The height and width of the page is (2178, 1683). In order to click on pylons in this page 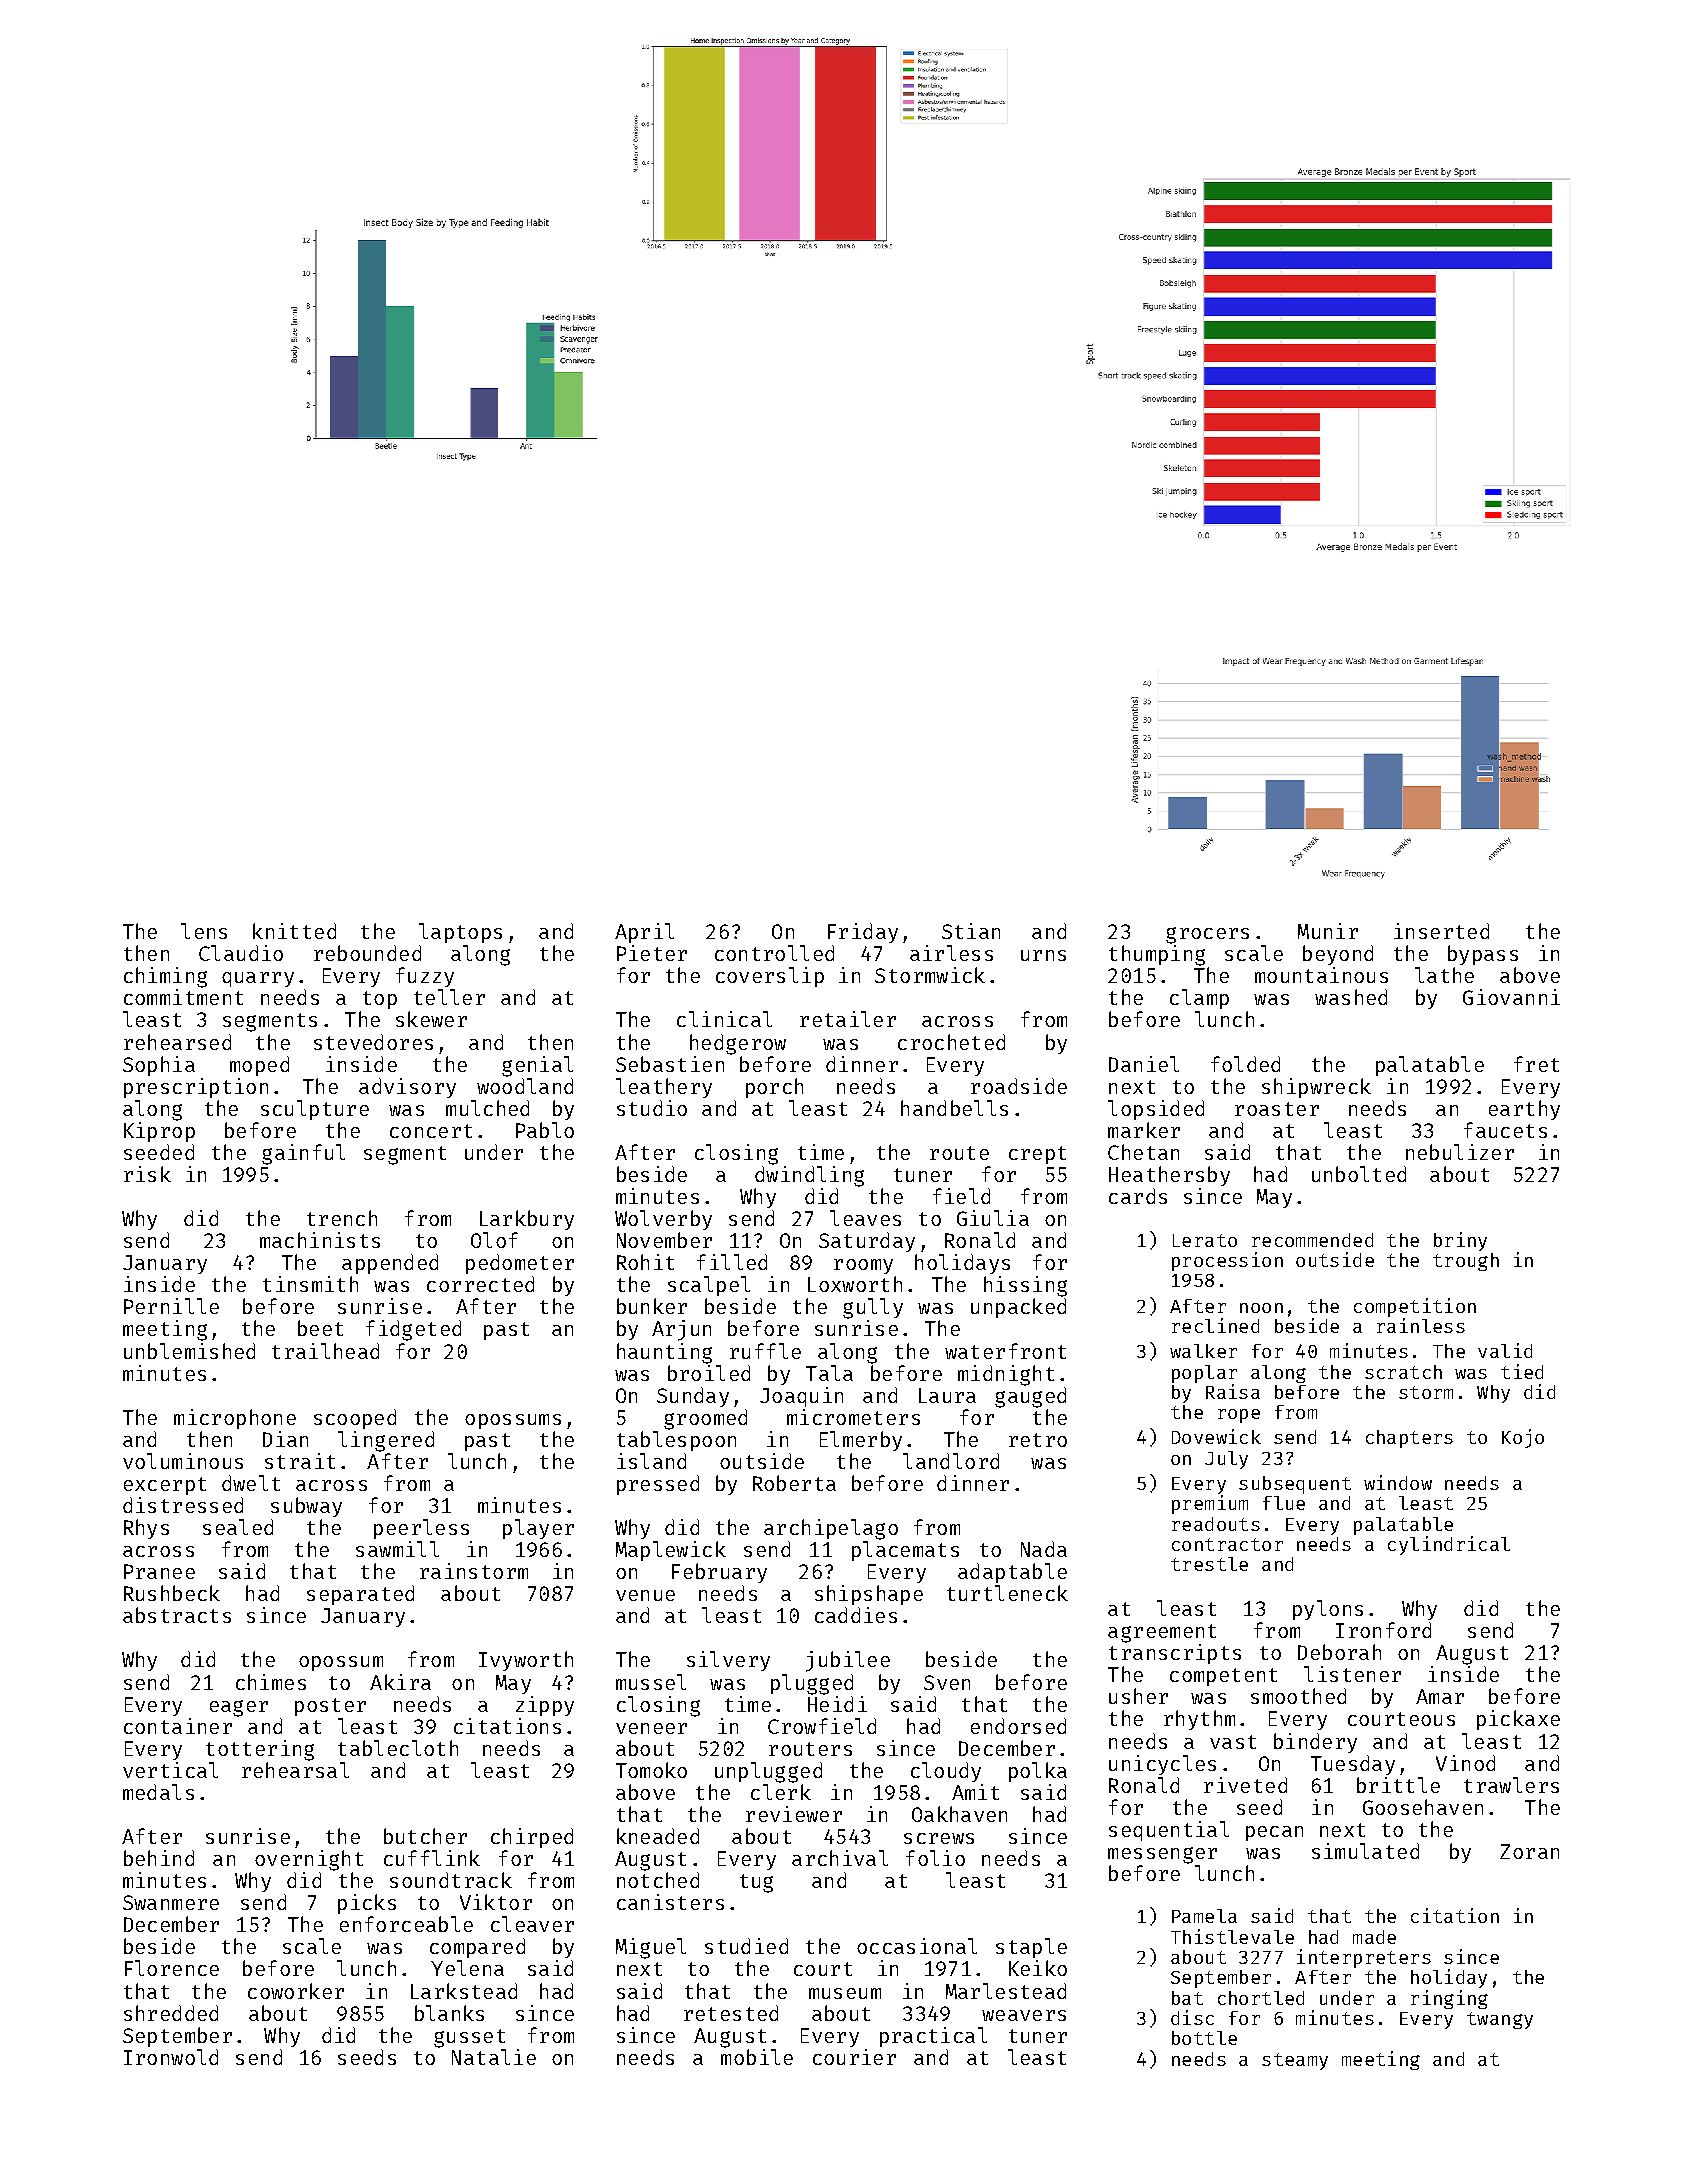, I will do `click(1328, 1610)`.
